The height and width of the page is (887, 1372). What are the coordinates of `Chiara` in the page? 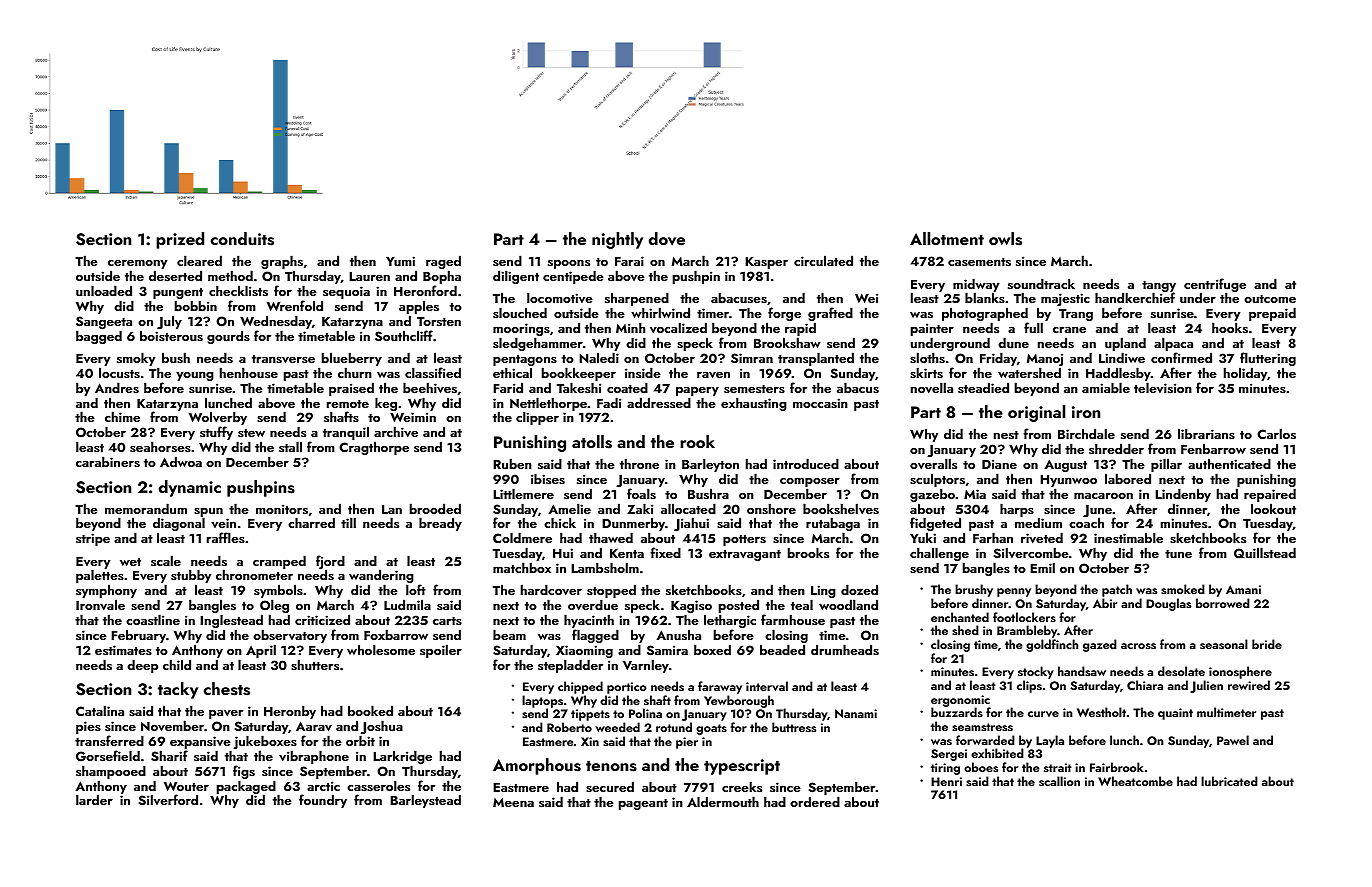 It's located at (1145, 685).
